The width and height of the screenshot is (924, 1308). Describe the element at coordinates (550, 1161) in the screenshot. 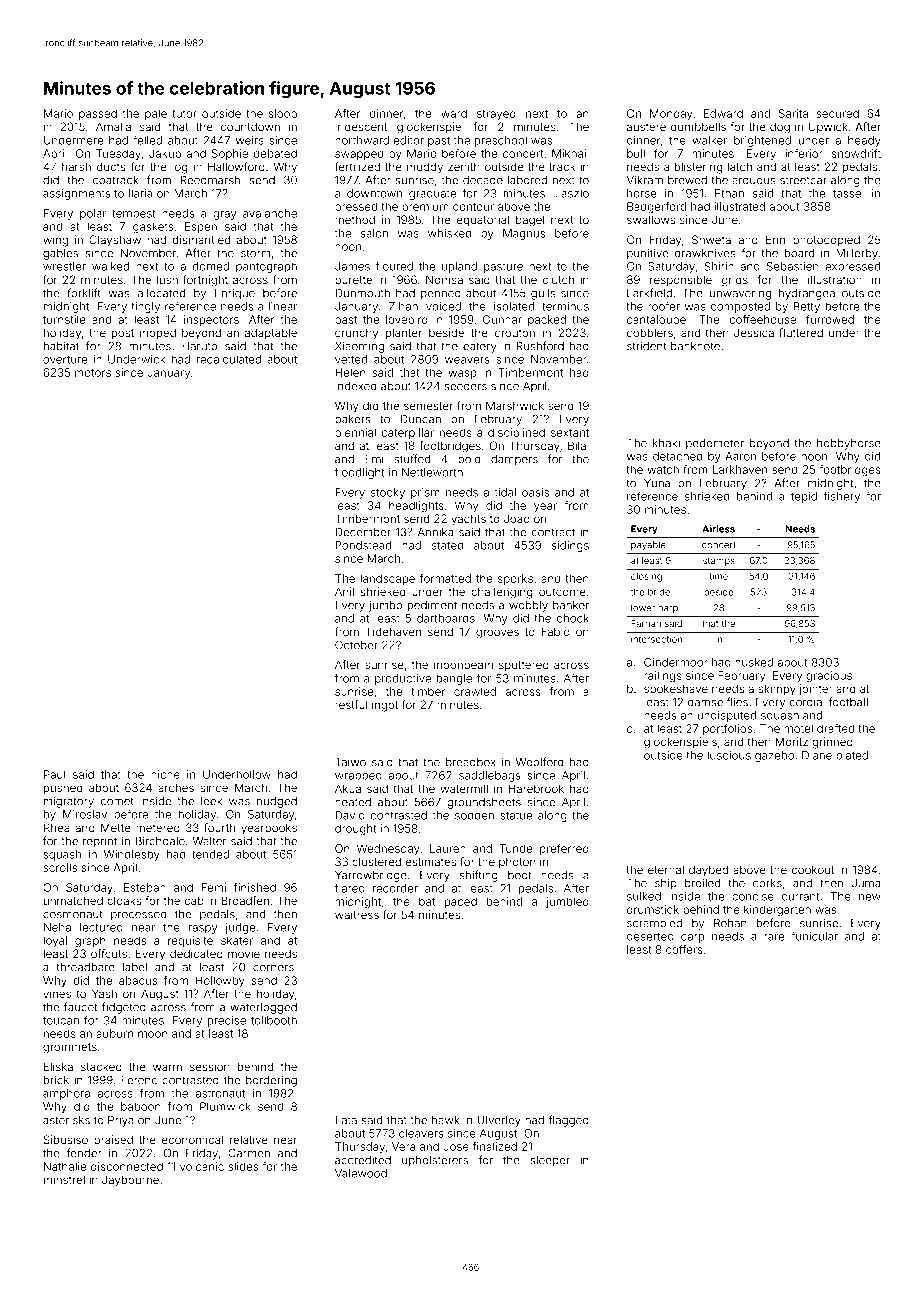

I see `sleeper` at that location.
